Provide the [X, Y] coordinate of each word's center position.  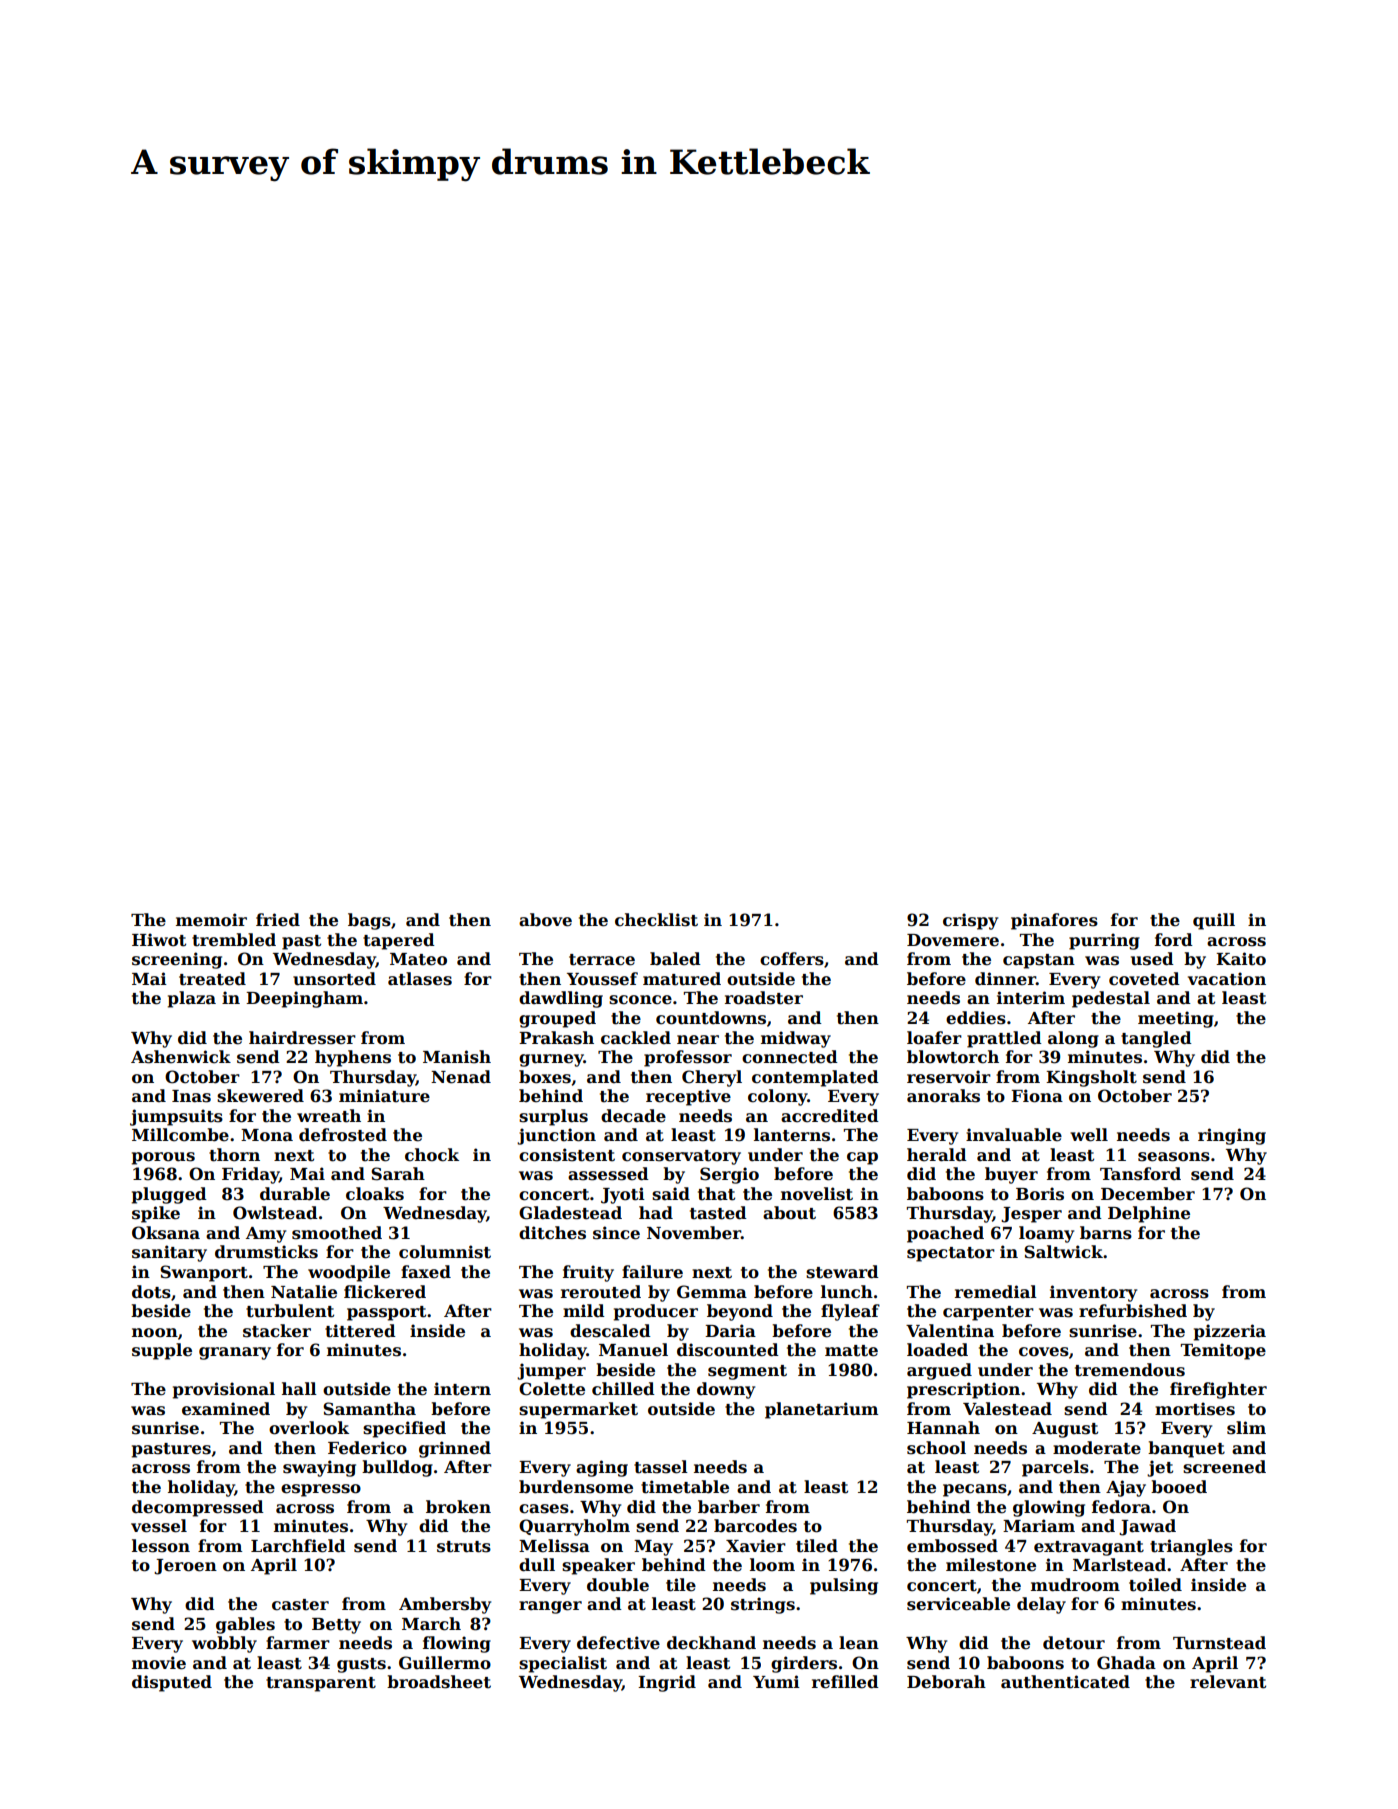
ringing [1232, 1136]
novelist [817, 1194]
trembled [234, 940]
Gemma [712, 1292]
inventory [1093, 1293]
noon [155, 1333]
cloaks [375, 1194]
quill [1214, 921]
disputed [172, 1683]
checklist [656, 920]
